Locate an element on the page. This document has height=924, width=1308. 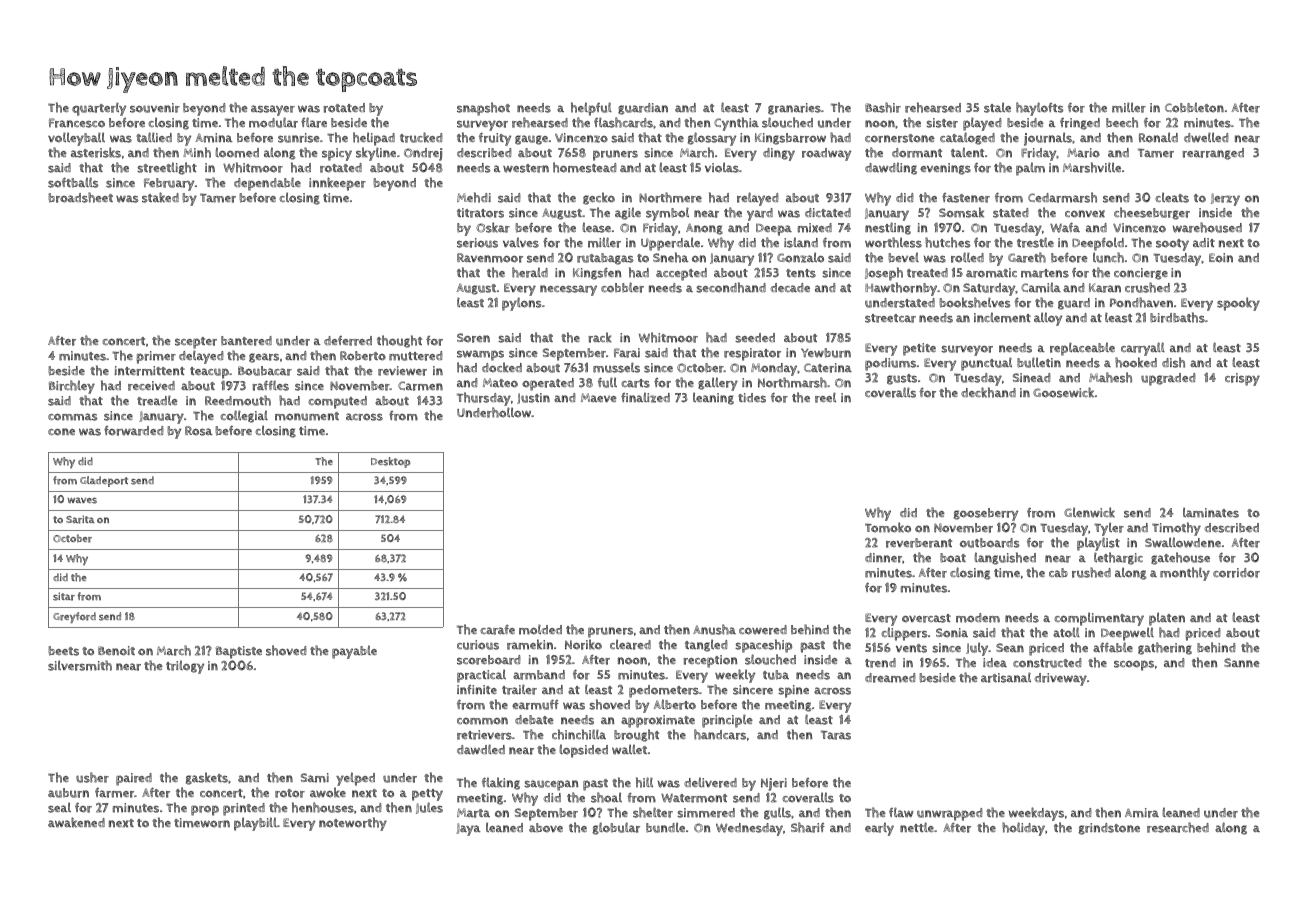
driveway is located at coordinates (1060, 679).
